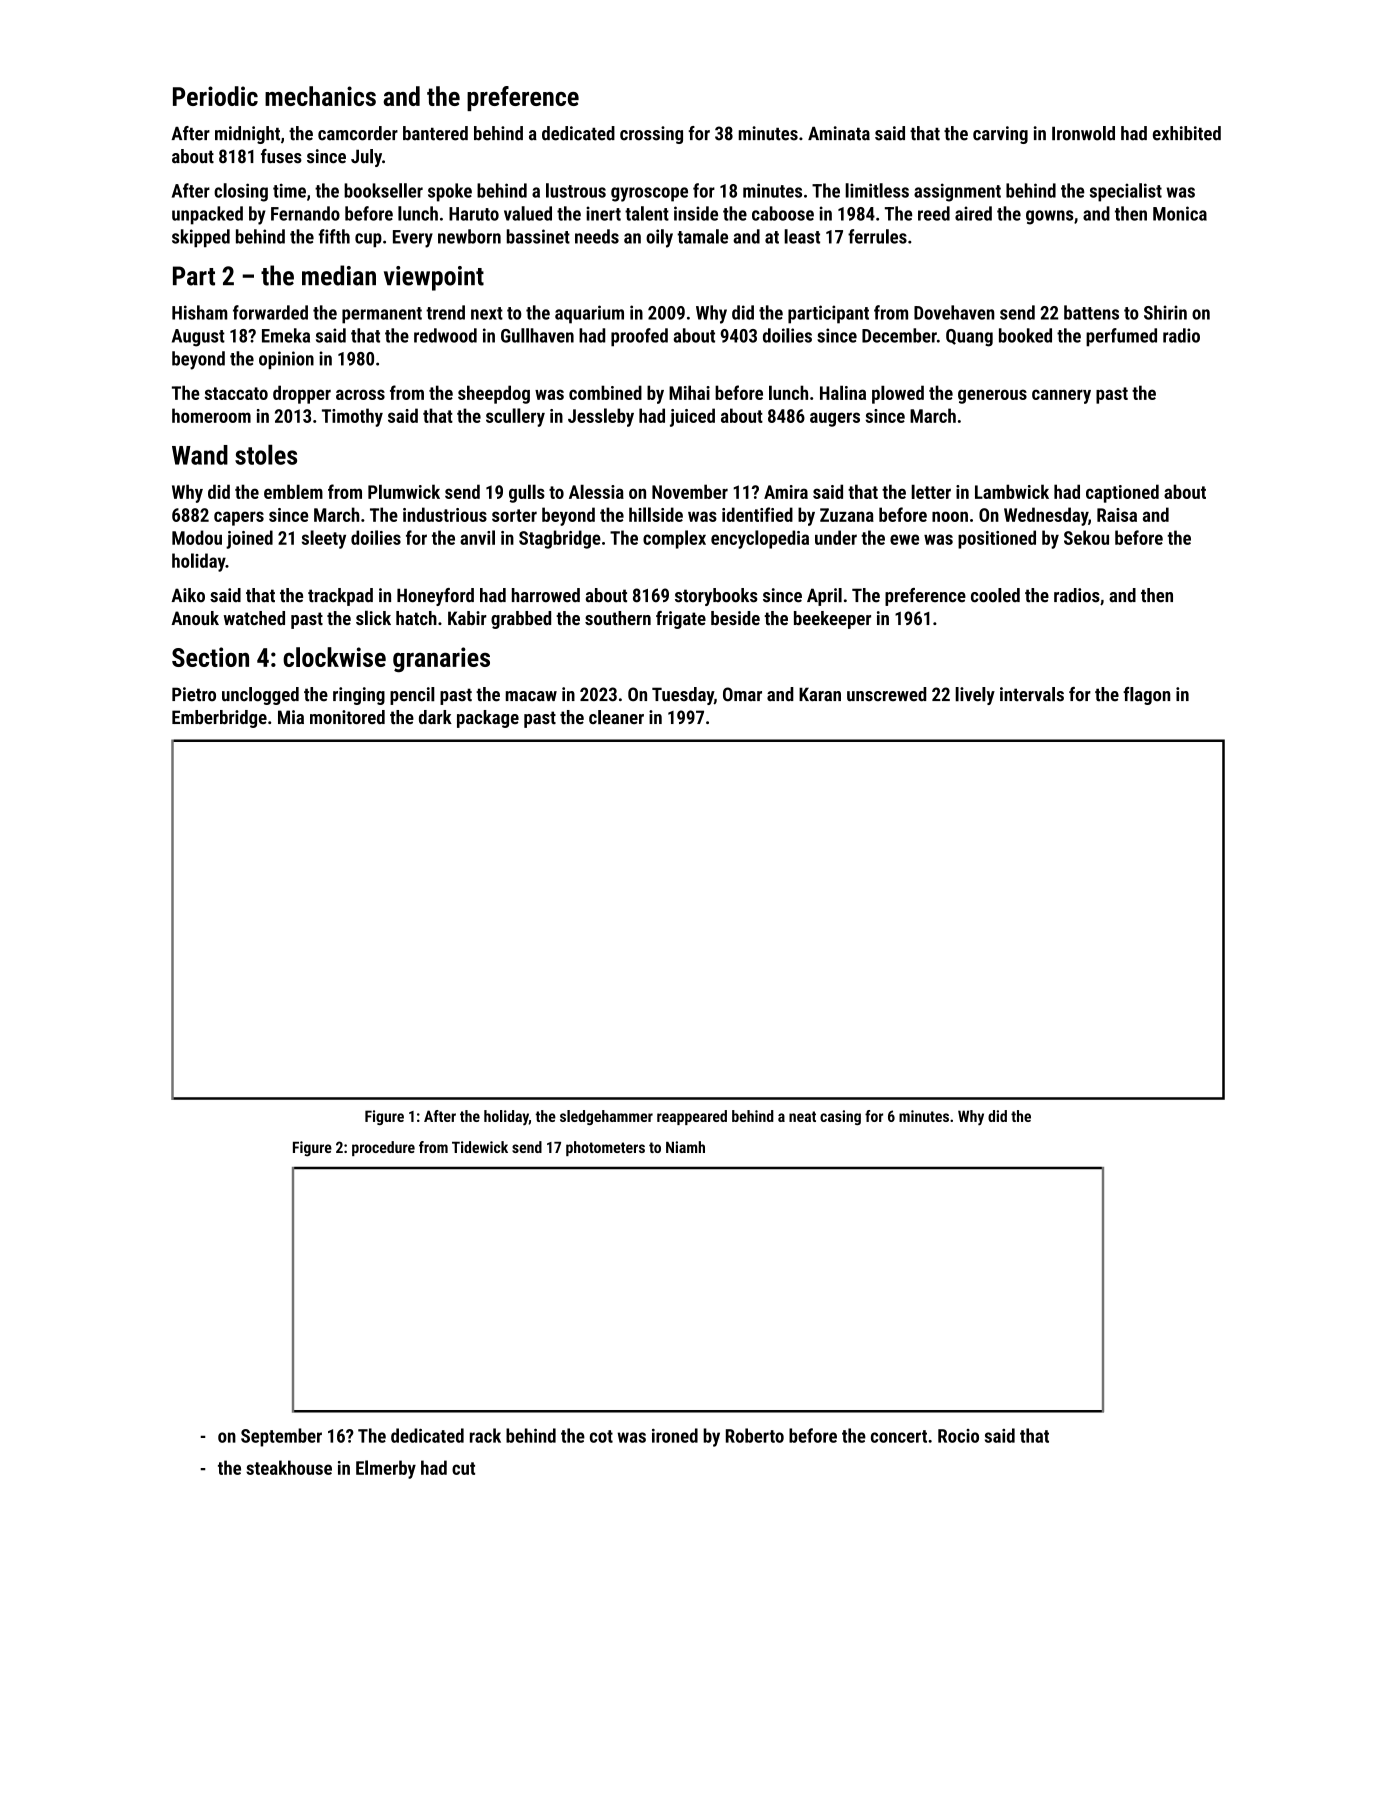 The image size is (1396, 1806). What do you see at coordinates (886, 694) in the screenshot?
I see `unscrewed` at bounding box center [886, 694].
